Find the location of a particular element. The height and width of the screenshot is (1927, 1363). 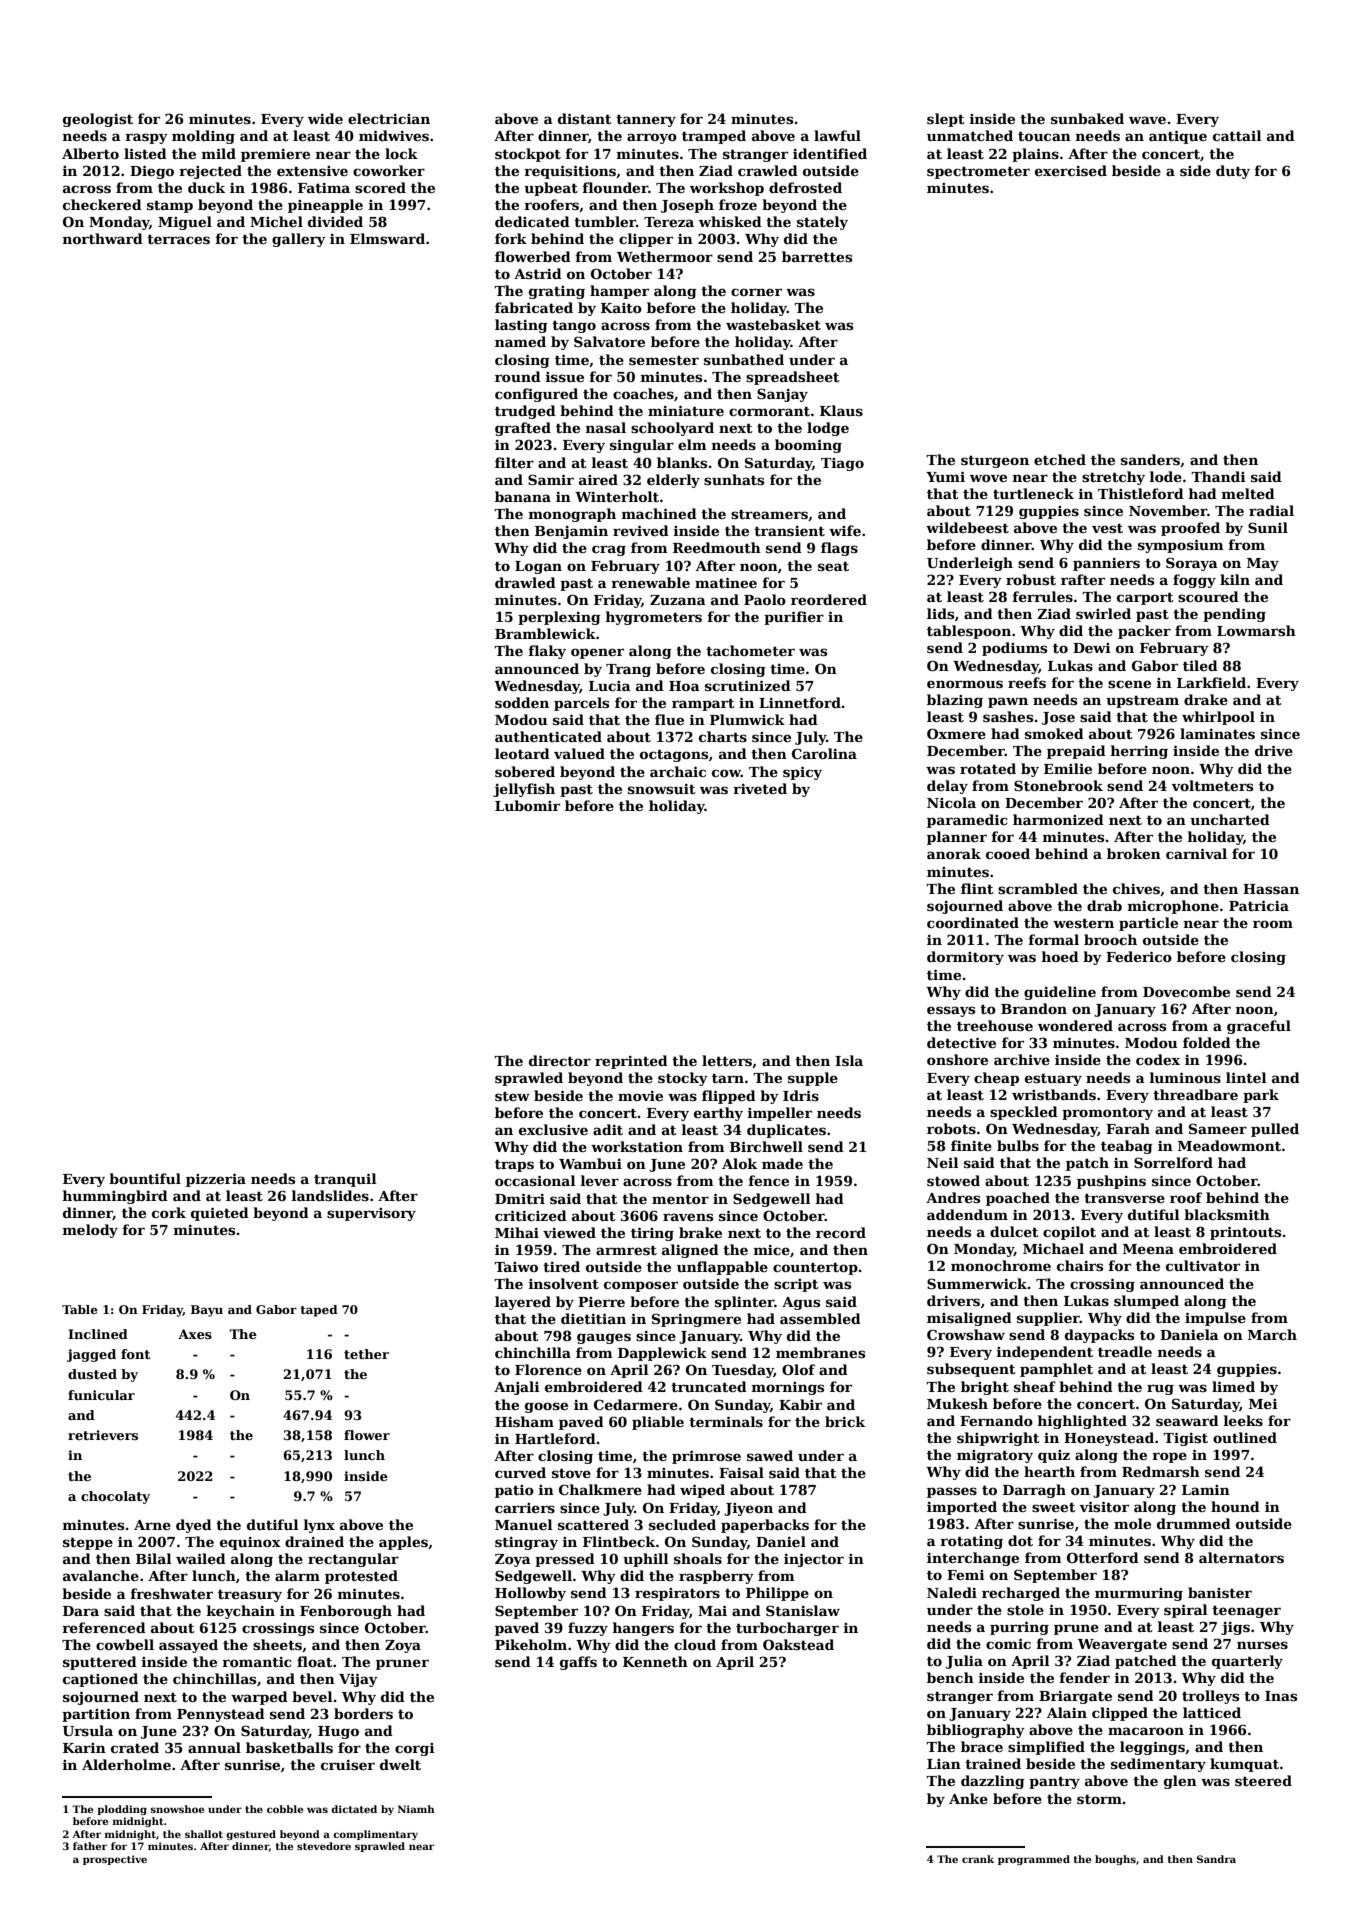

sanders is located at coordinates (1150, 459).
